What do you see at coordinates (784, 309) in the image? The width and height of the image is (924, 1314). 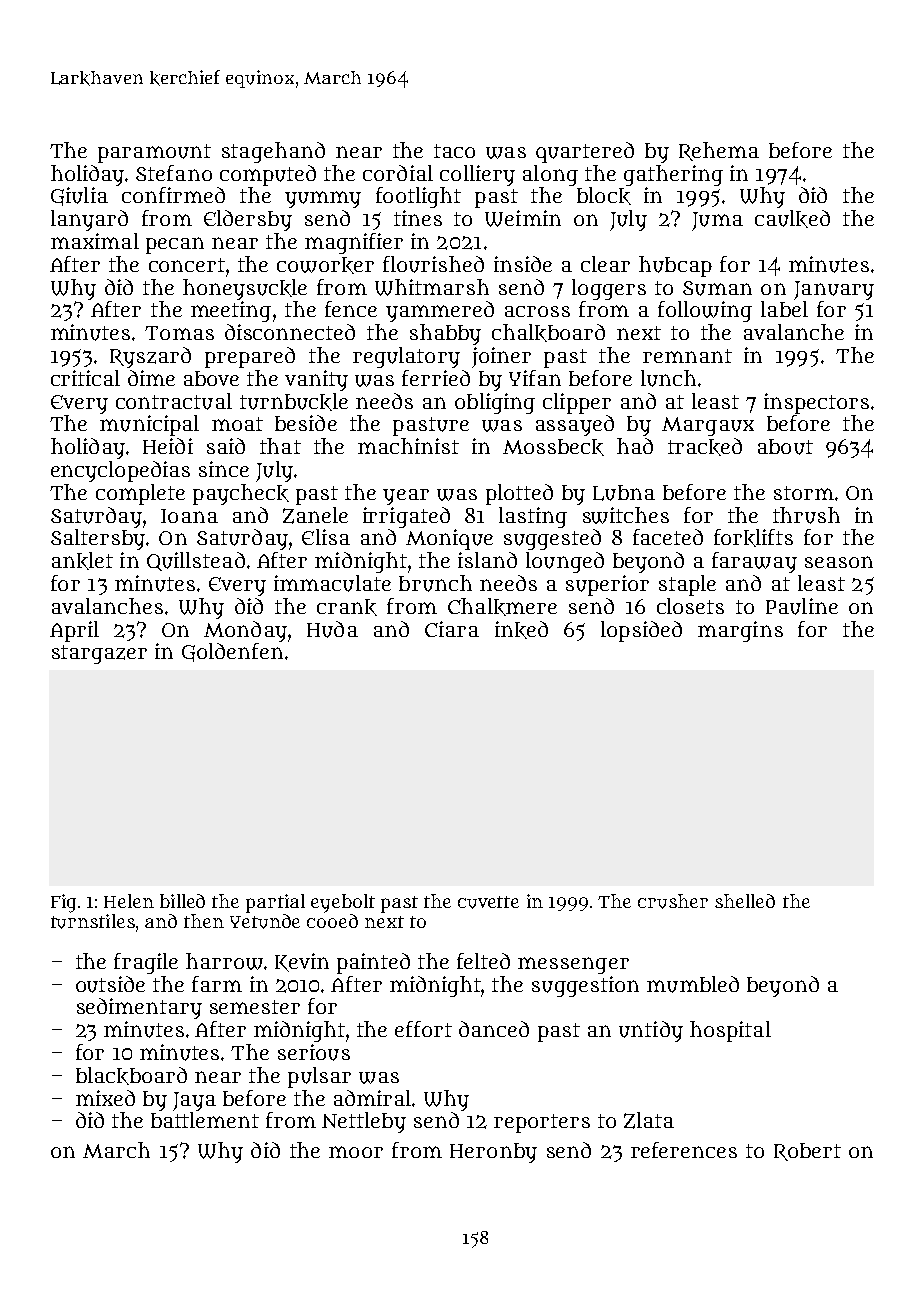 I see `label` at bounding box center [784, 309].
